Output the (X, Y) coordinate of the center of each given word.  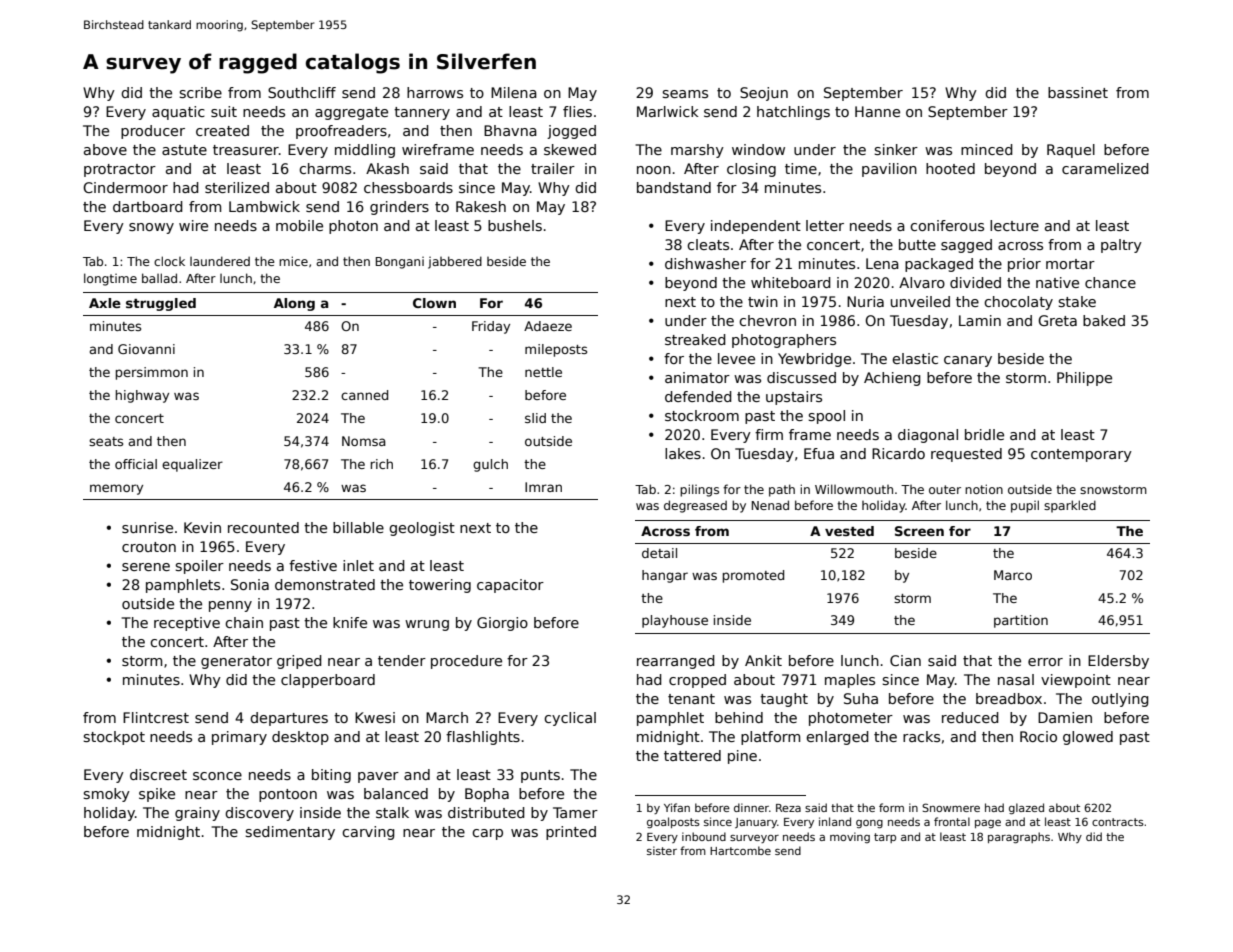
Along (294, 304)
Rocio (1038, 736)
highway (142, 396)
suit (224, 111)
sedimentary (290, 833)
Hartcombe (740, 850)
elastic (915, 358)
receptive (187, 624)
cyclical (570, 719)
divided (975, 282)
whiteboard (791, 282)
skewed (570, 149)
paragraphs (1019, 838)
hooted (950, 168)
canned (364, 395)
